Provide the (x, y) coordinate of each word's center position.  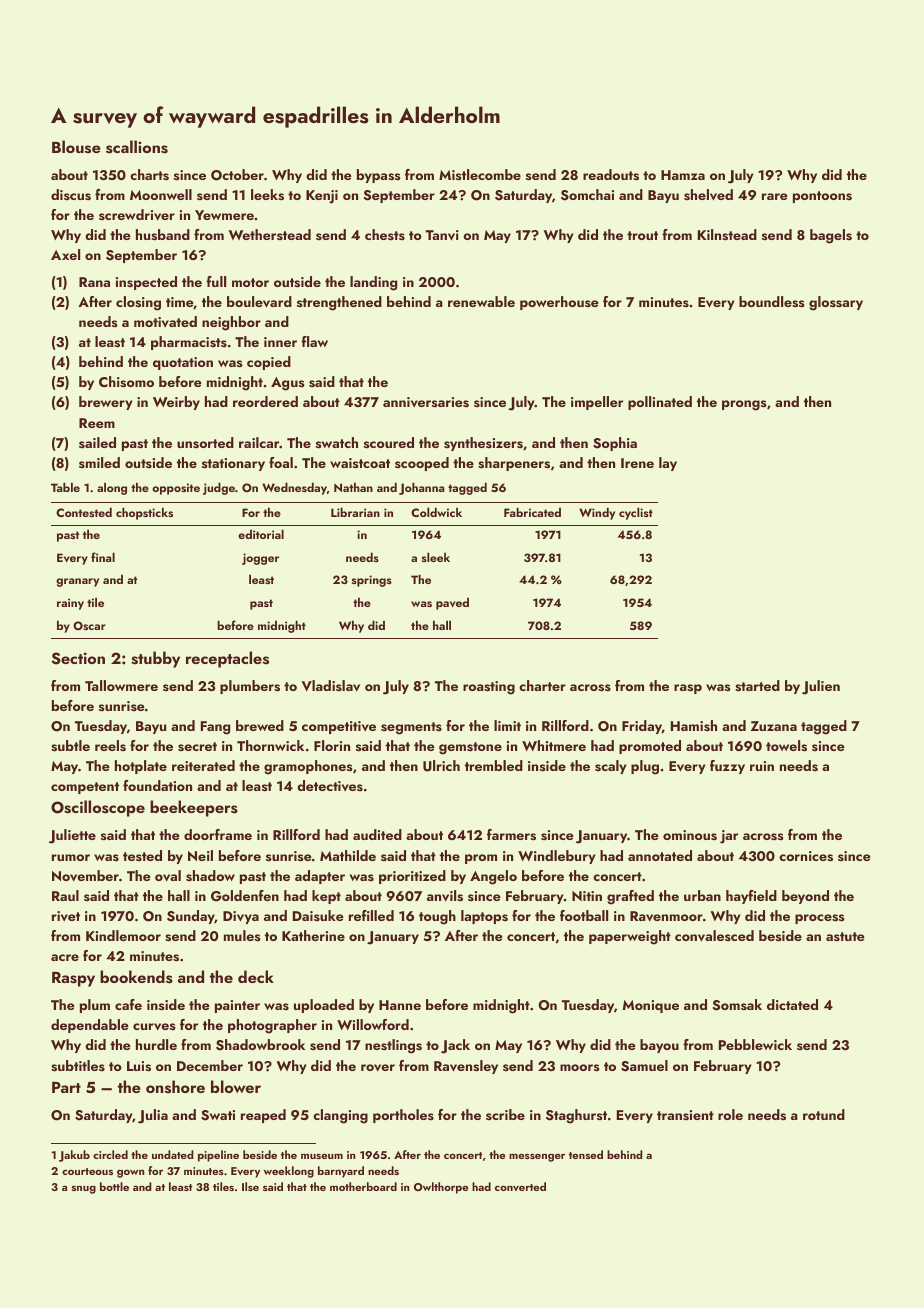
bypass (378, 176)
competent (85, 788)
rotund (824, 1114)
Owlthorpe (441, 1188)
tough (437, 917)
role (730, 1114)
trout (642, 235)
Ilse (250, 1186)
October (237, 175)
